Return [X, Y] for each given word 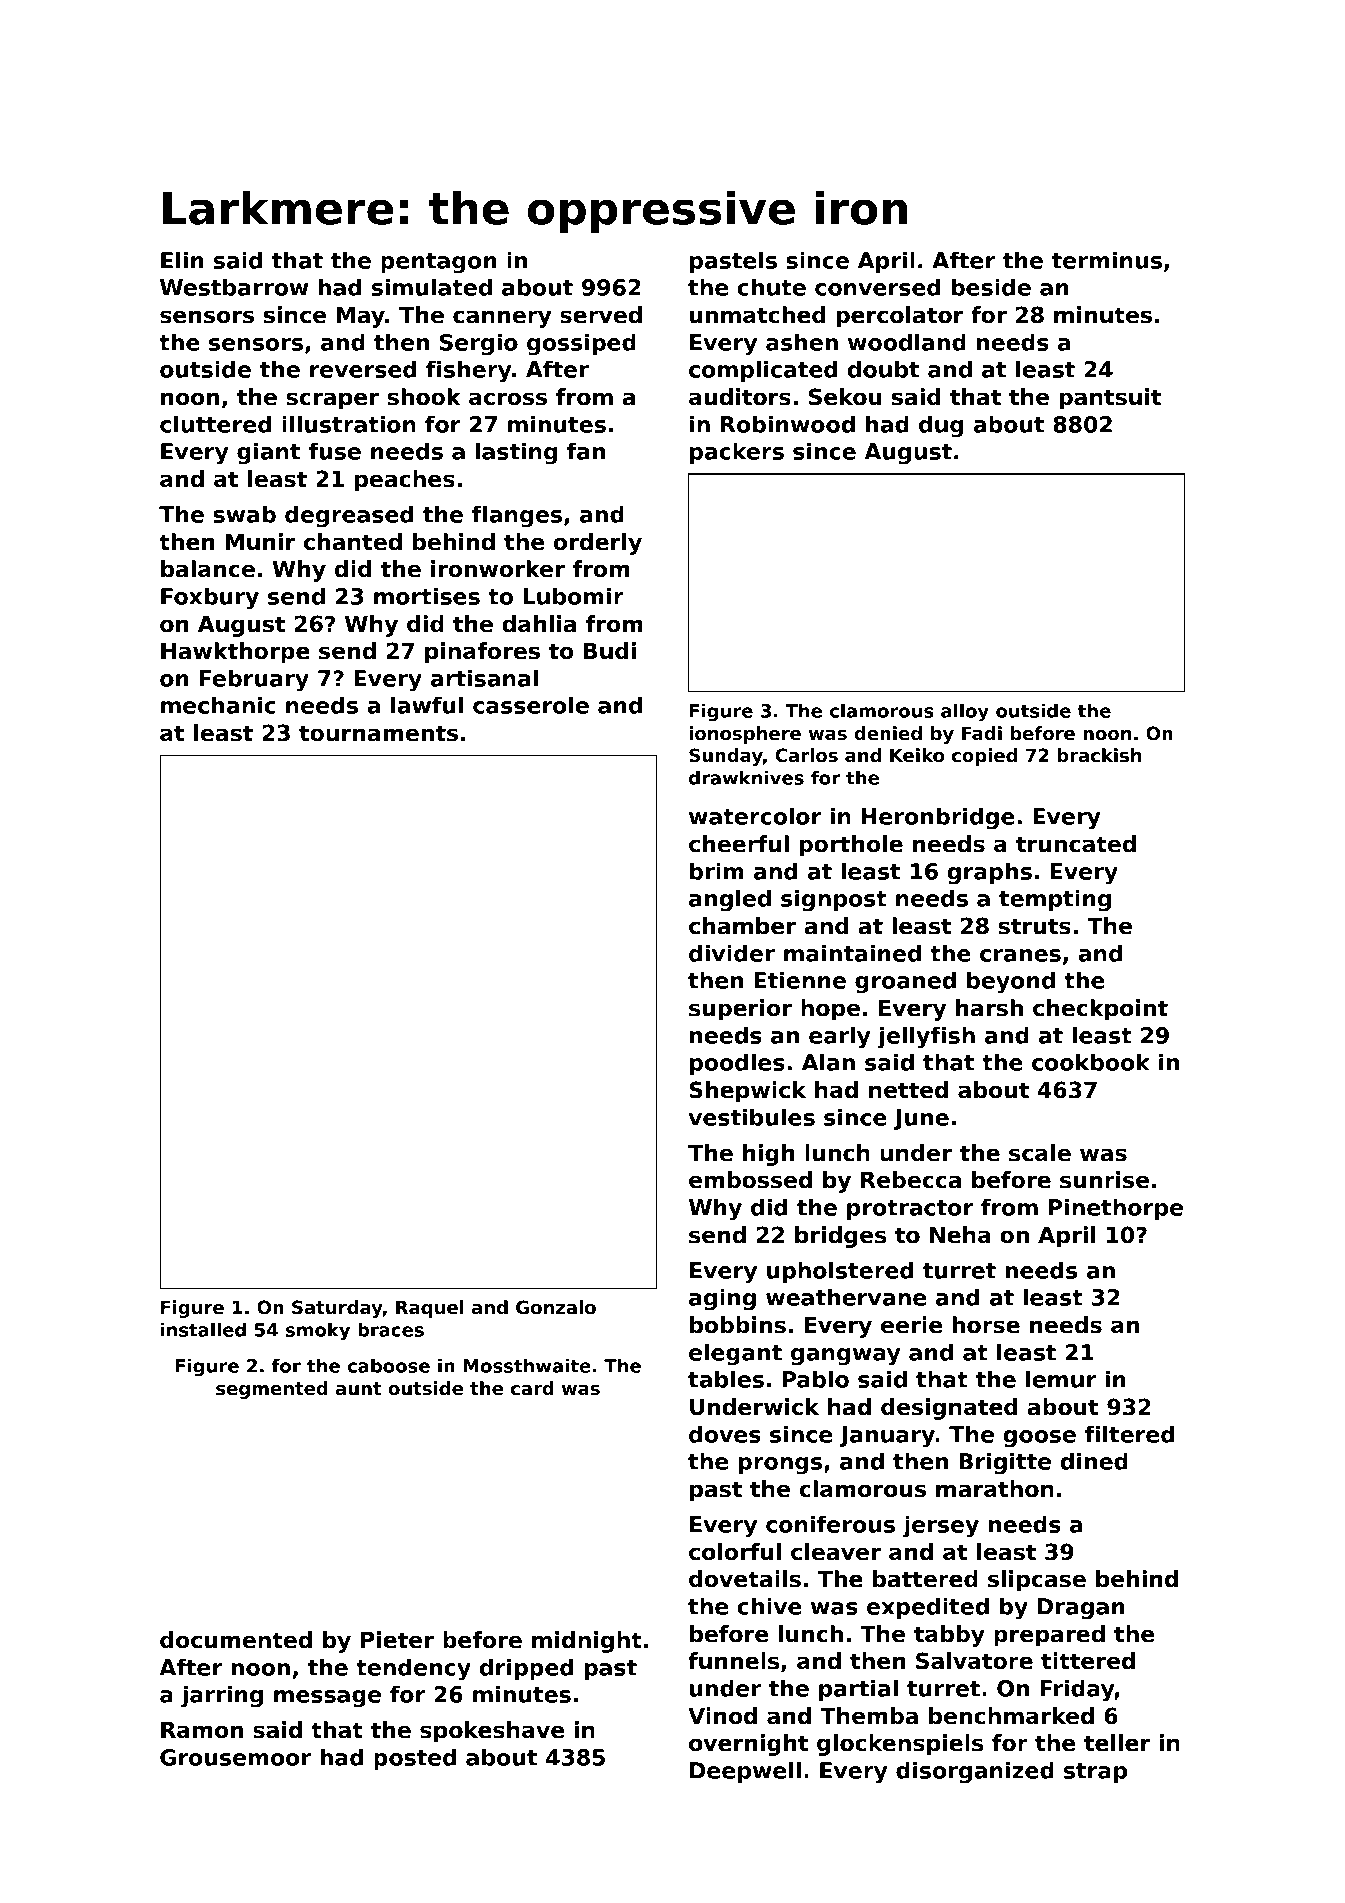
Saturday [337, 1309]
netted [908, 1090]
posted [415, 1759]
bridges [840, 1237]
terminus [1107, 260]
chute [772, 287]
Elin [182, 260]
